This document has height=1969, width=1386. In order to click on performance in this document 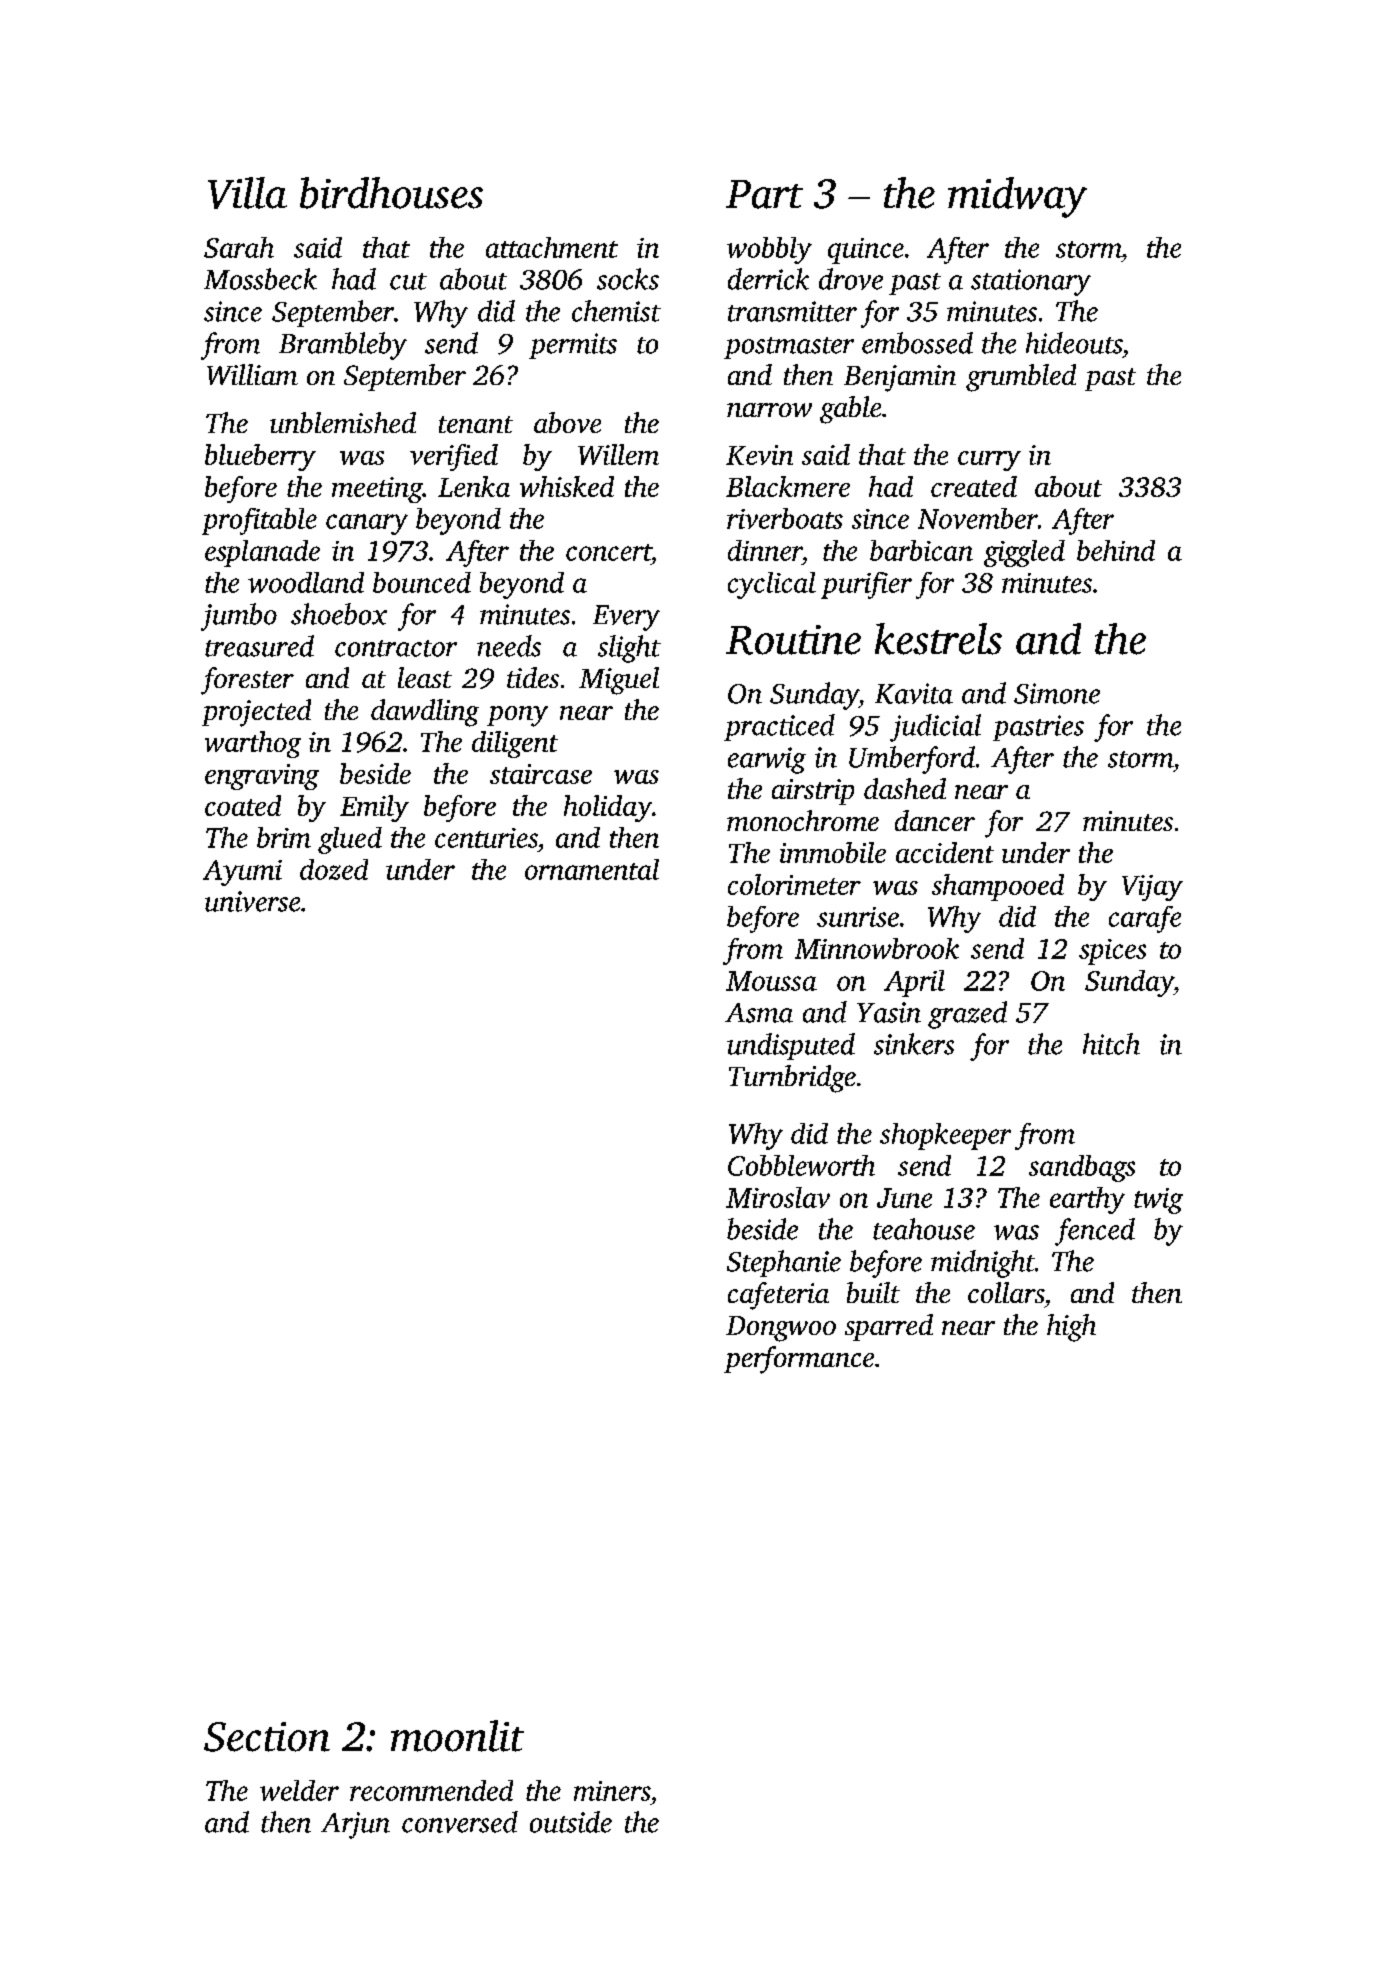, I will do `click(799, 1360)`.
